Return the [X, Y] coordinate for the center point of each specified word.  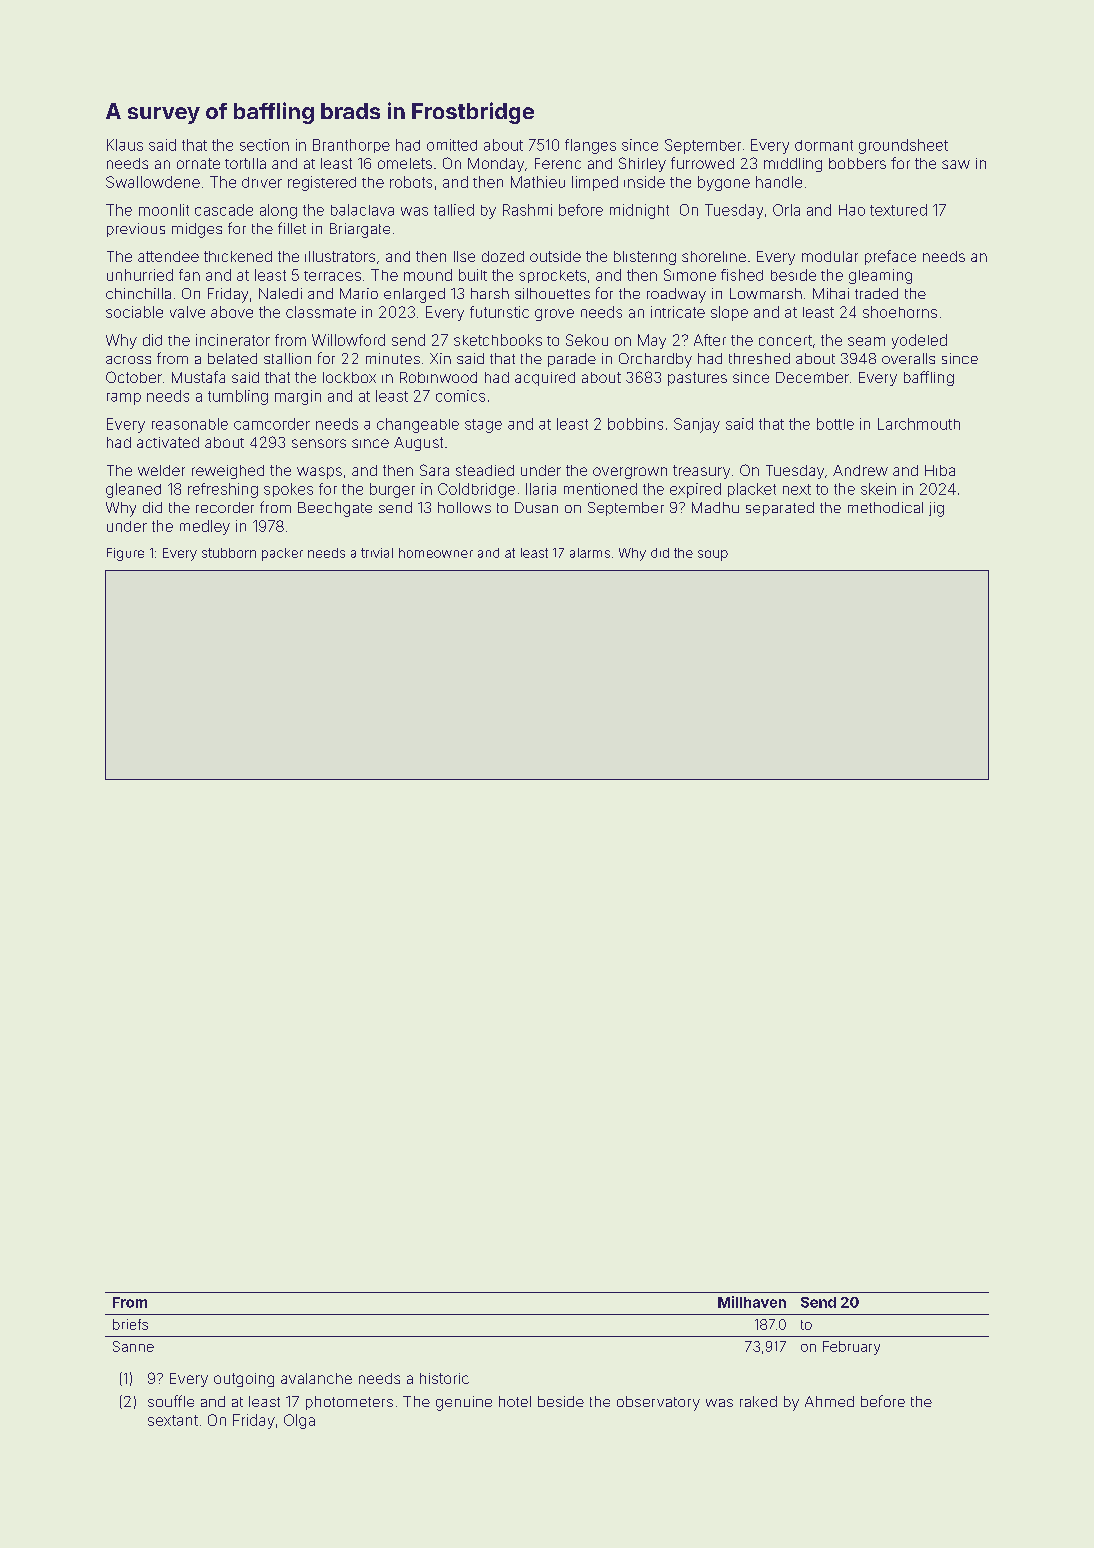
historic [444, 1378]
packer [282, 554]
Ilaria [541, 489]
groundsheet [903, 146]
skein [878, 489]
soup [713, 555]
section [264, 145]
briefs [130, 1324]
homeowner [436, 553]
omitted [452, 145]
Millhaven [752, 1302]
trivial [377, 553]
